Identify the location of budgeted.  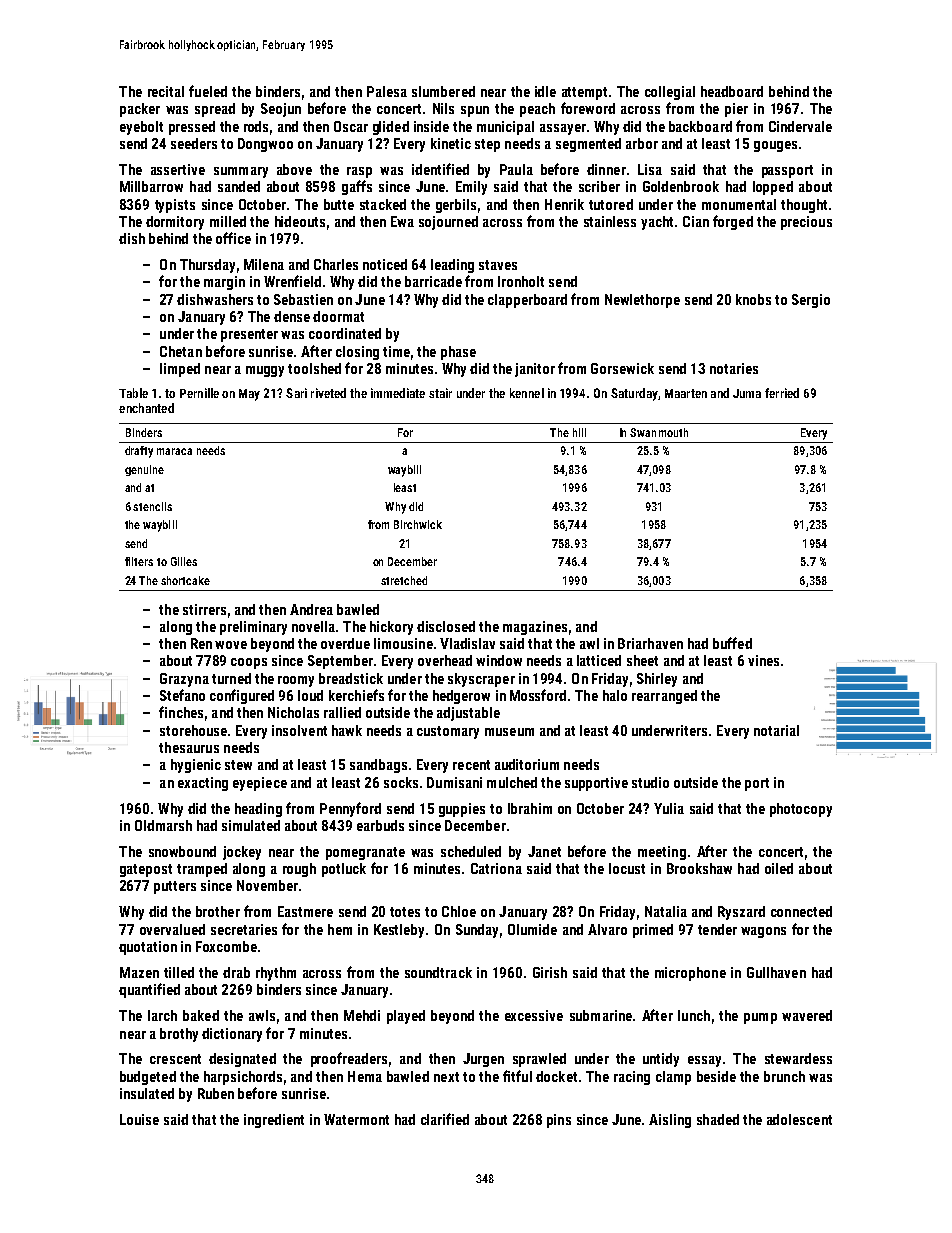
(148, 1078).
